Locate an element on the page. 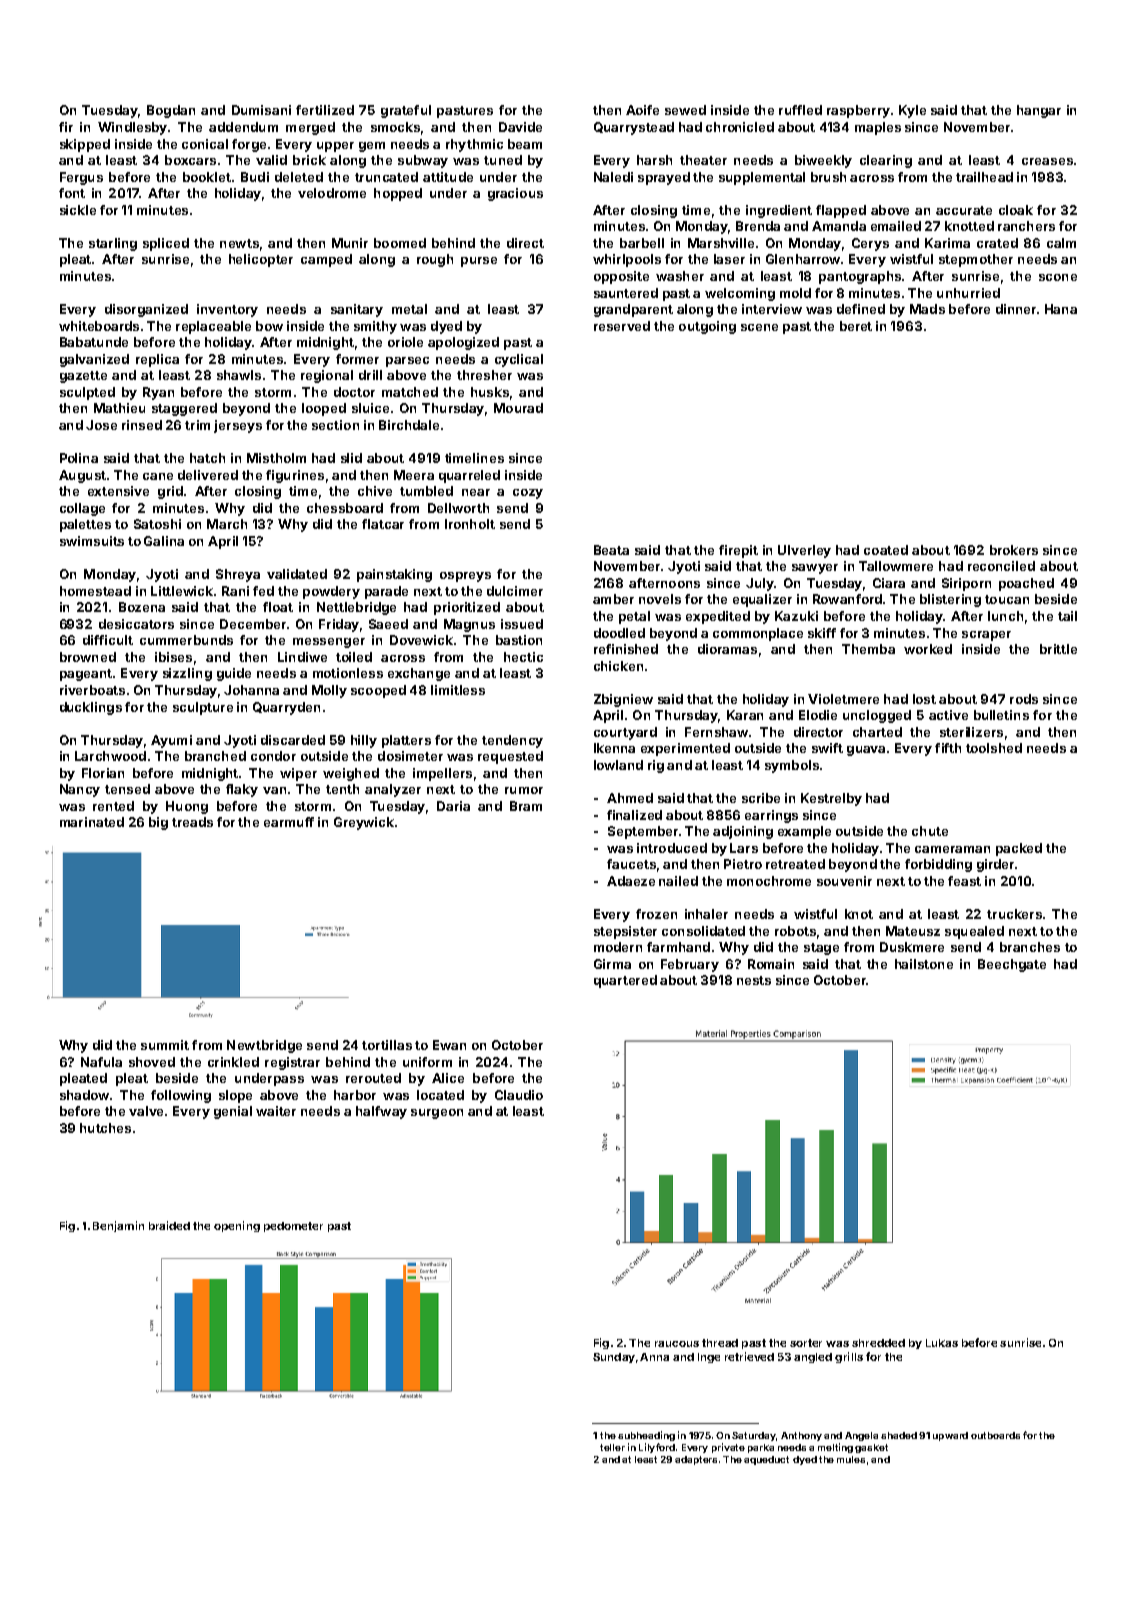 This image has width=1136, height=1606. valve is located at coordinates (146, 1111).
